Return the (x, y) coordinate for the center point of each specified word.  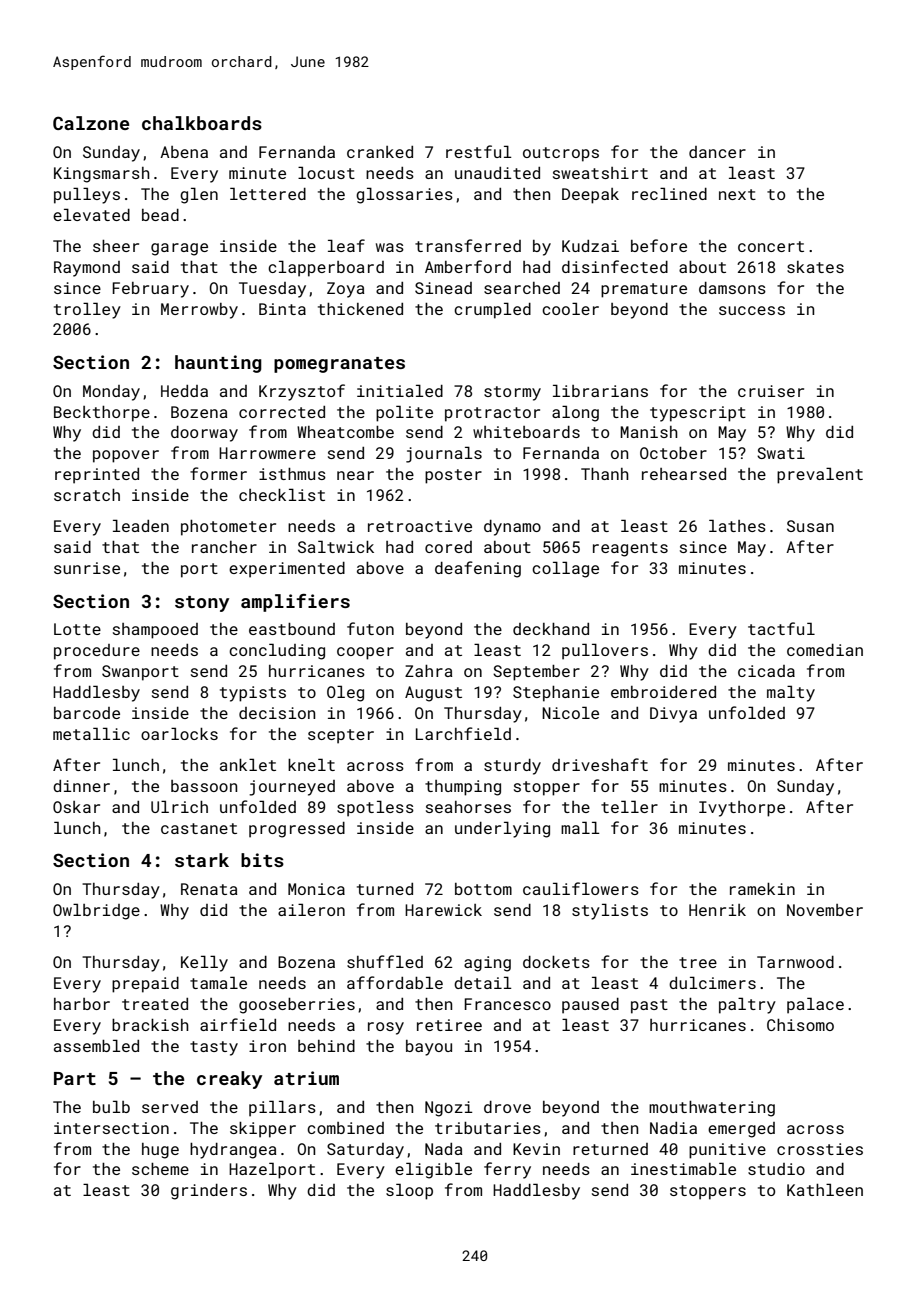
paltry (747, 1005)
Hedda (184, 391)
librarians (600, 390)
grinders (209, 1192)
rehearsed (684, 474)
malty (791, 693)
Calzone (91, 123)
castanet (199, 828)
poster (453, 476)
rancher (224, 547)
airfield (238, 1024)
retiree (449, 1025)
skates (815, 267)
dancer (717, 152)
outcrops (561, 154)
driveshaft (600, 764)
